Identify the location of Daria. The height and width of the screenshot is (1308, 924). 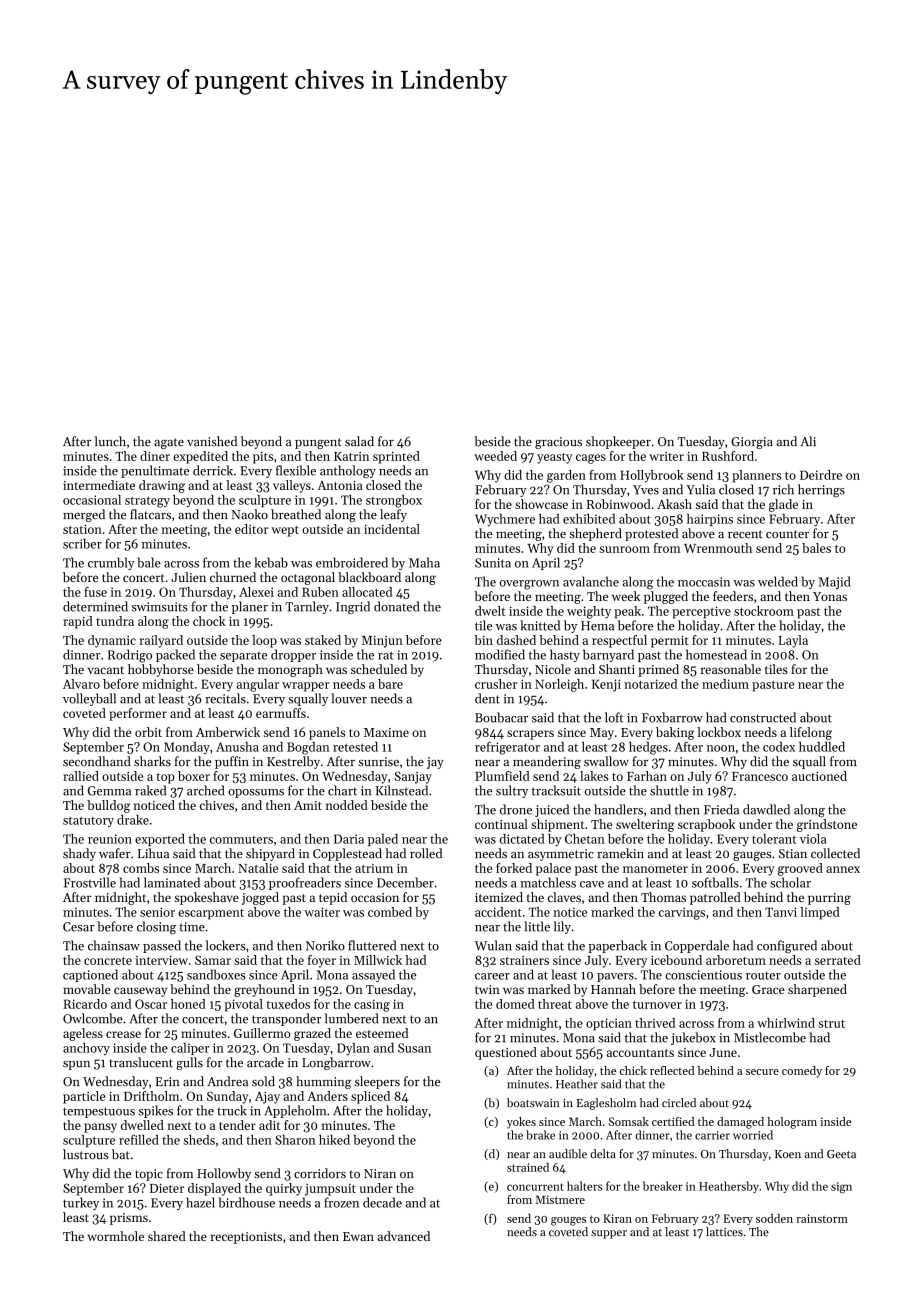
(349, 839).
